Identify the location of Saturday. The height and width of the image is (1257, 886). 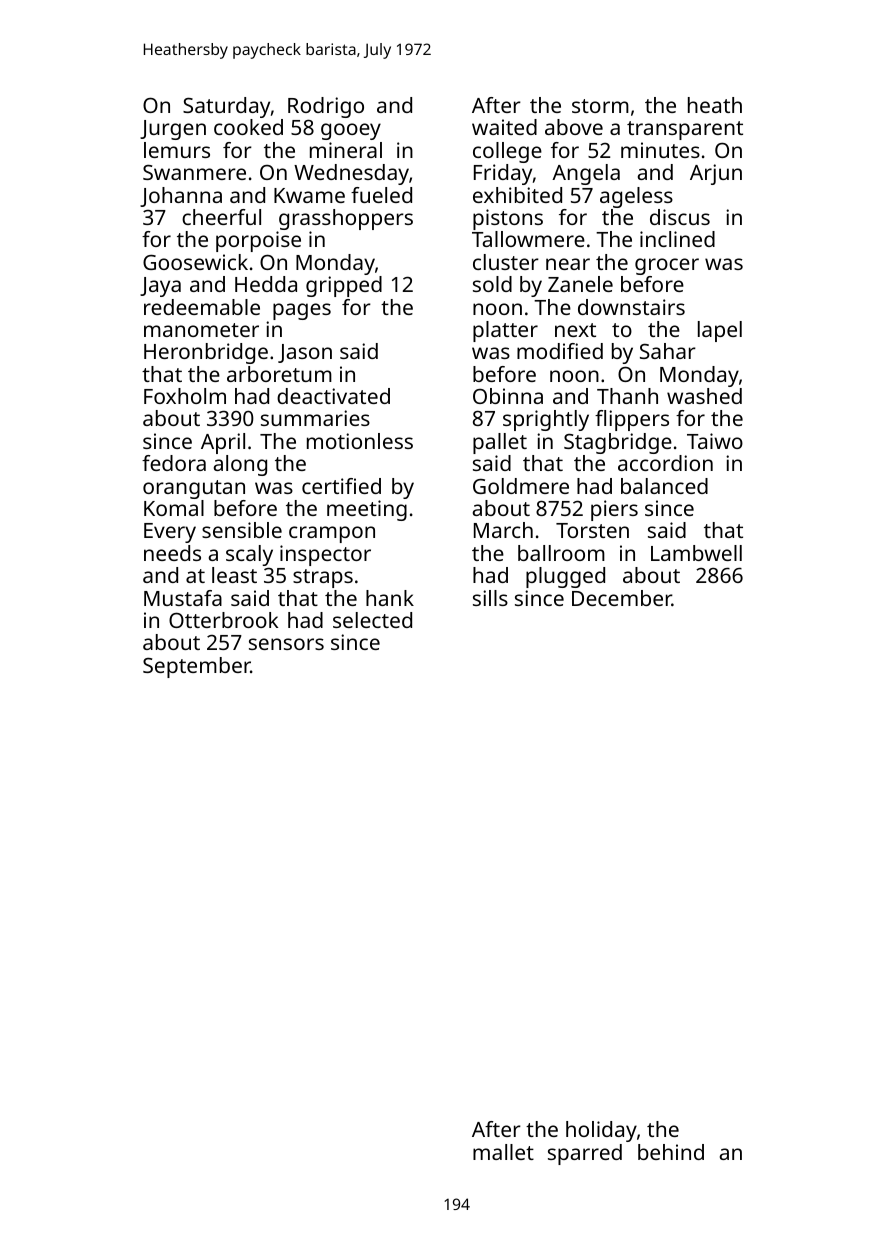
(226, 107).
